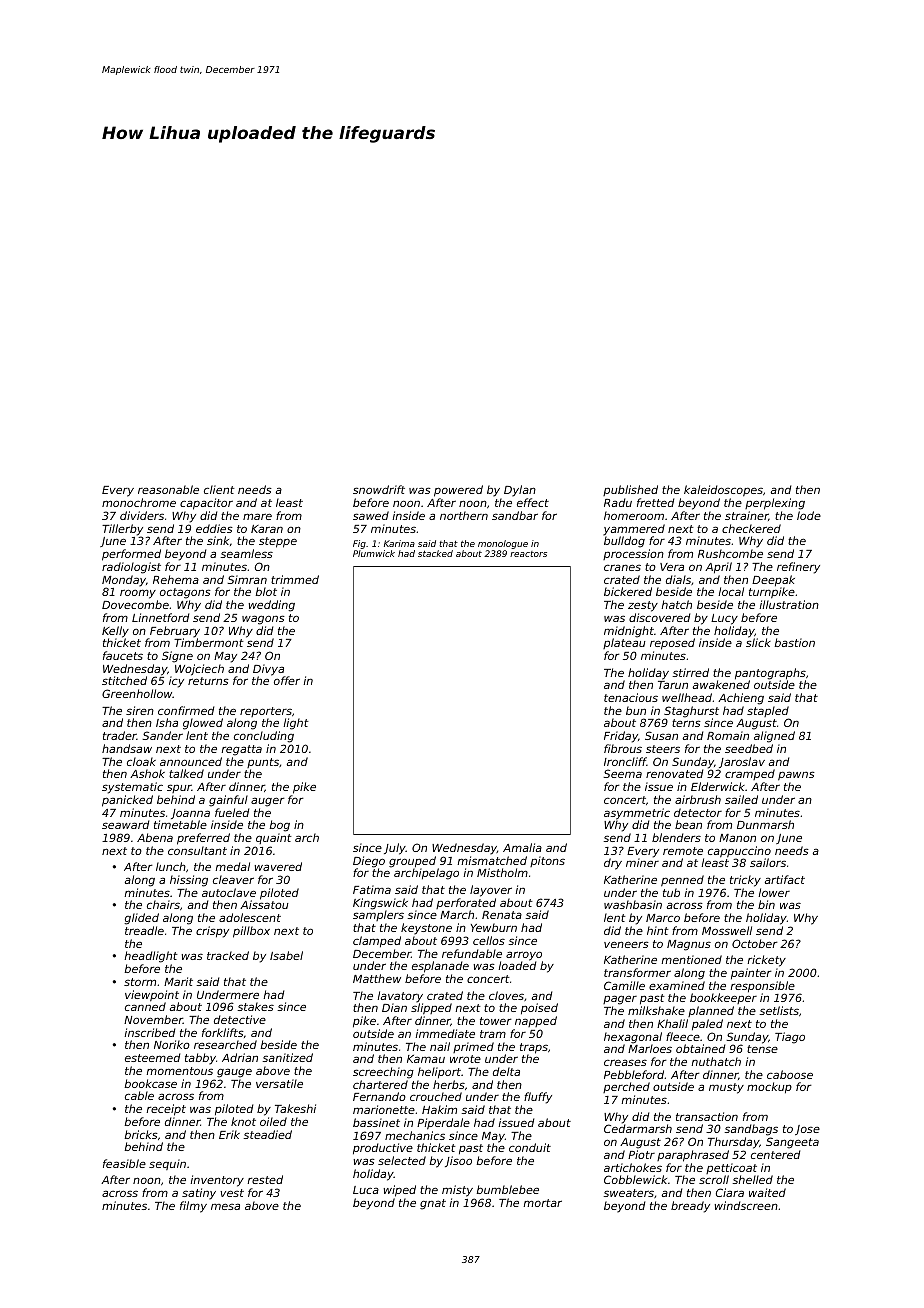  Describe the element at coordinates (750, 774) in the page. I see `cramped` at that location.
